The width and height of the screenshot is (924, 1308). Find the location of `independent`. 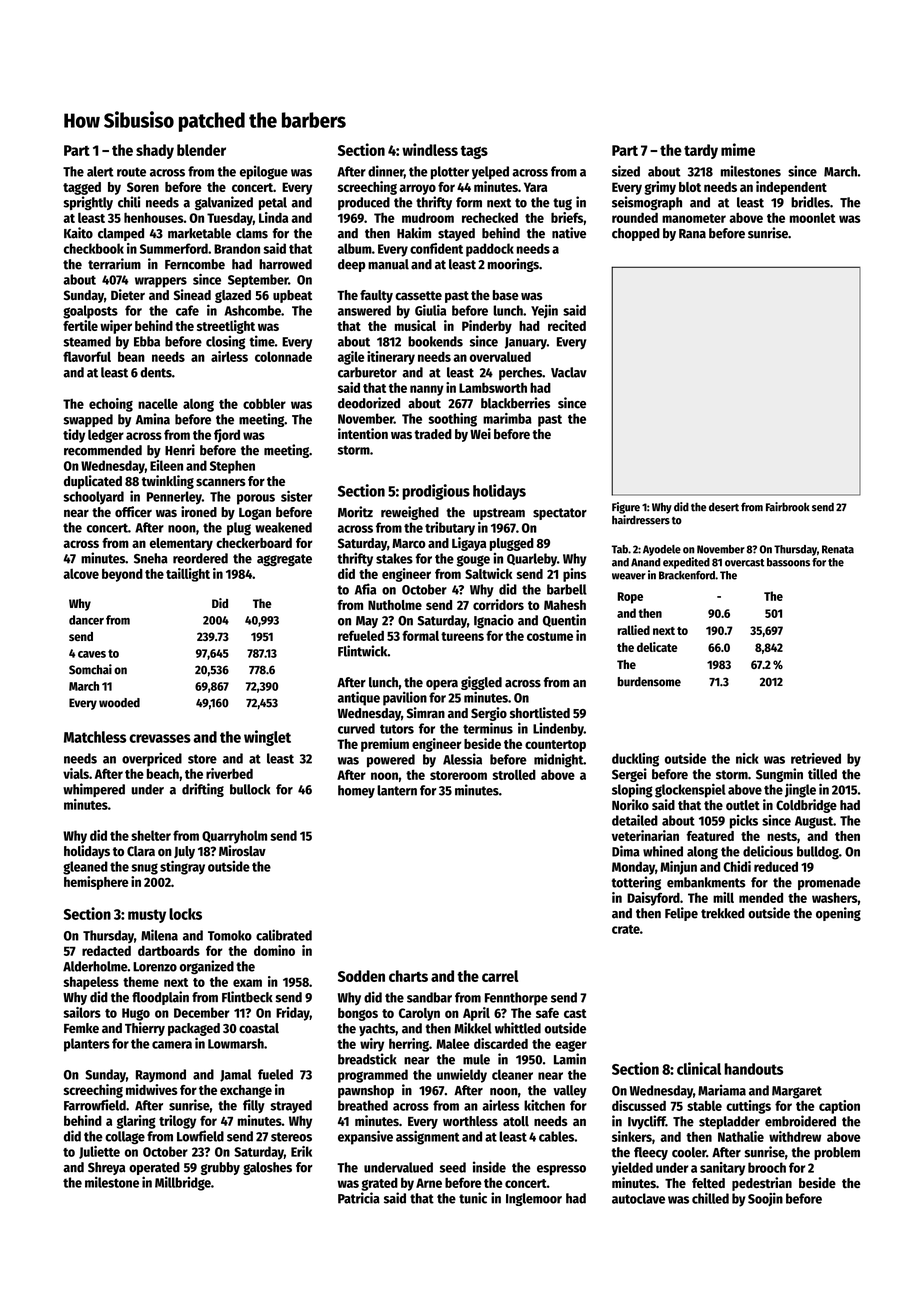

independent is located at coordinates (791, 188).
